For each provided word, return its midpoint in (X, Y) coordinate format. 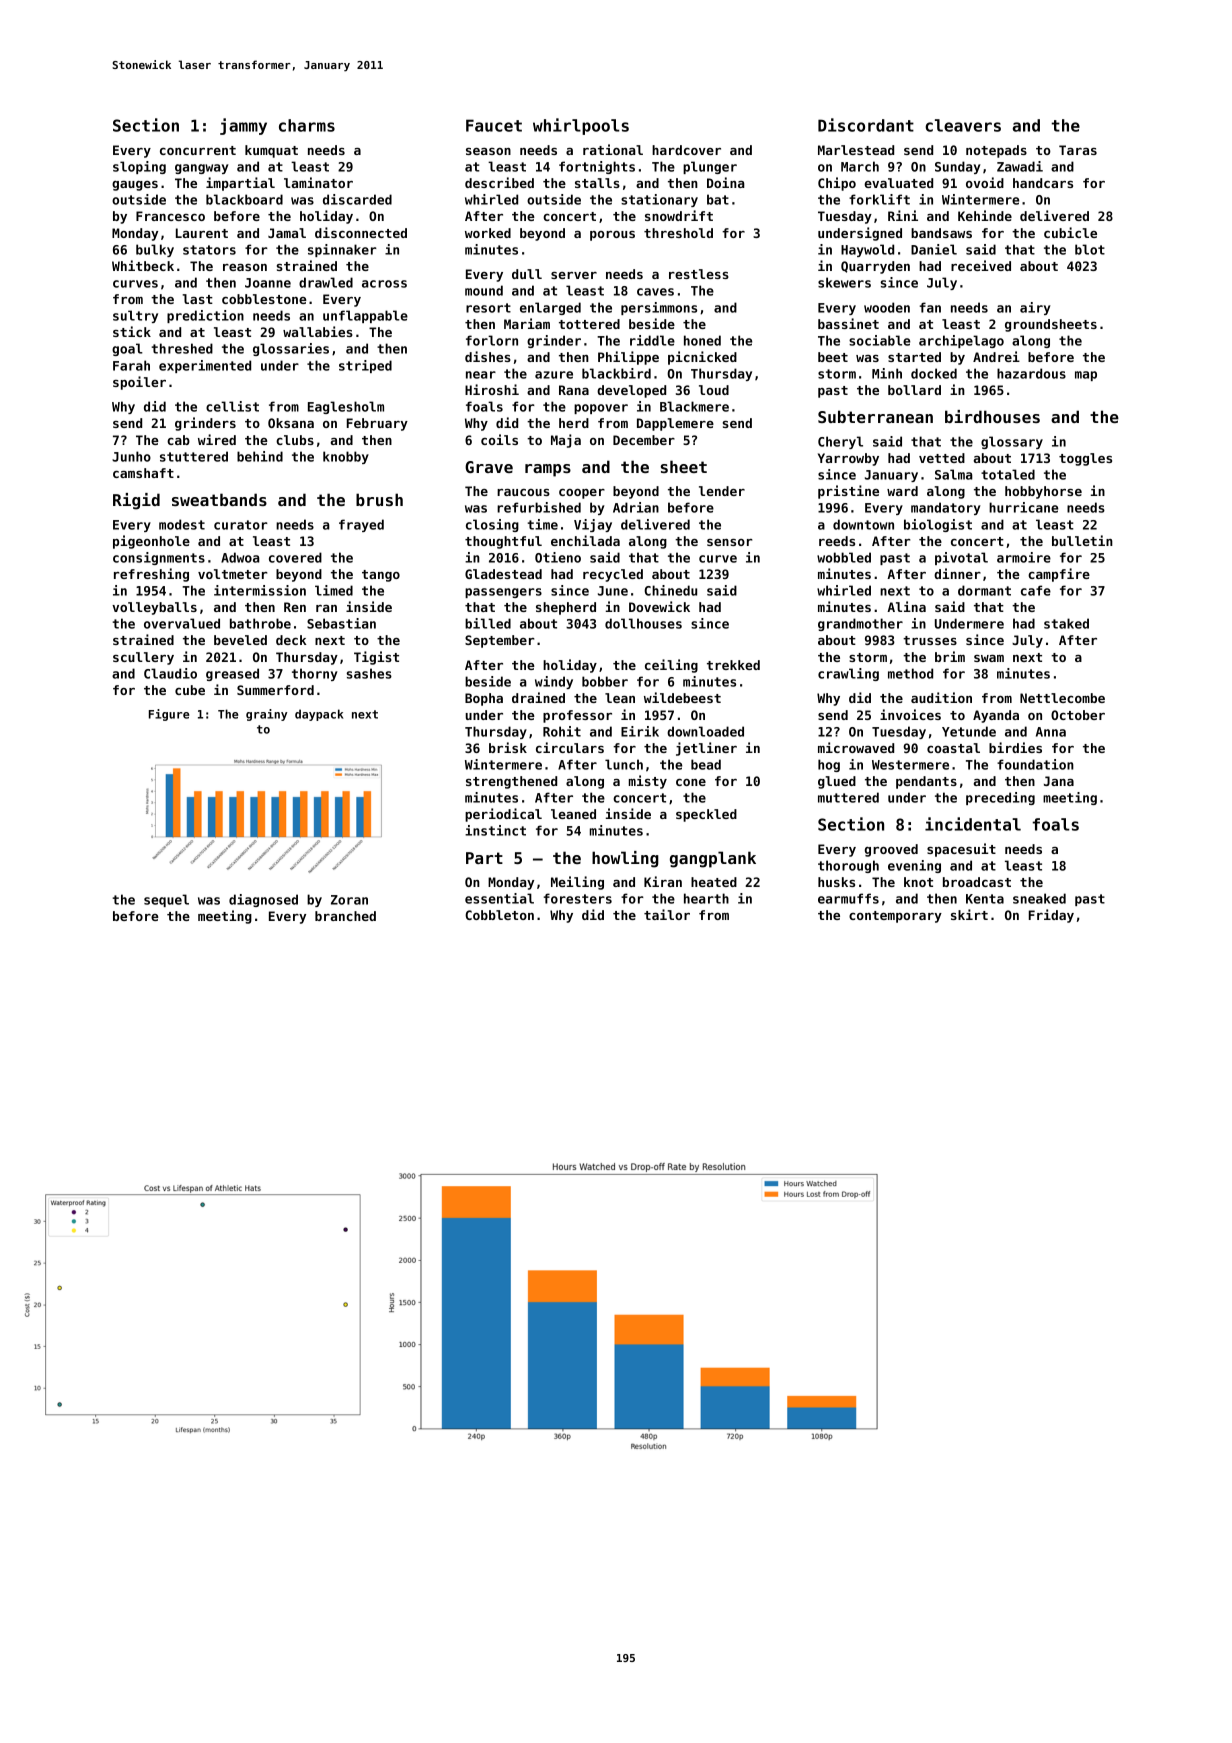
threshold (678, 233)
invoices (910, 714)
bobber (605, 681)
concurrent (198, 150)
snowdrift (679, 215)
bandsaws (941, 233)
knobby (346, 457)
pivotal (961, 558)
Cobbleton (499, 915)
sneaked (1039, 898)
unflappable (365, 316)
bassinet (848, 323)
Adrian (636, 507)
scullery (143, 658)
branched (345, 916)
